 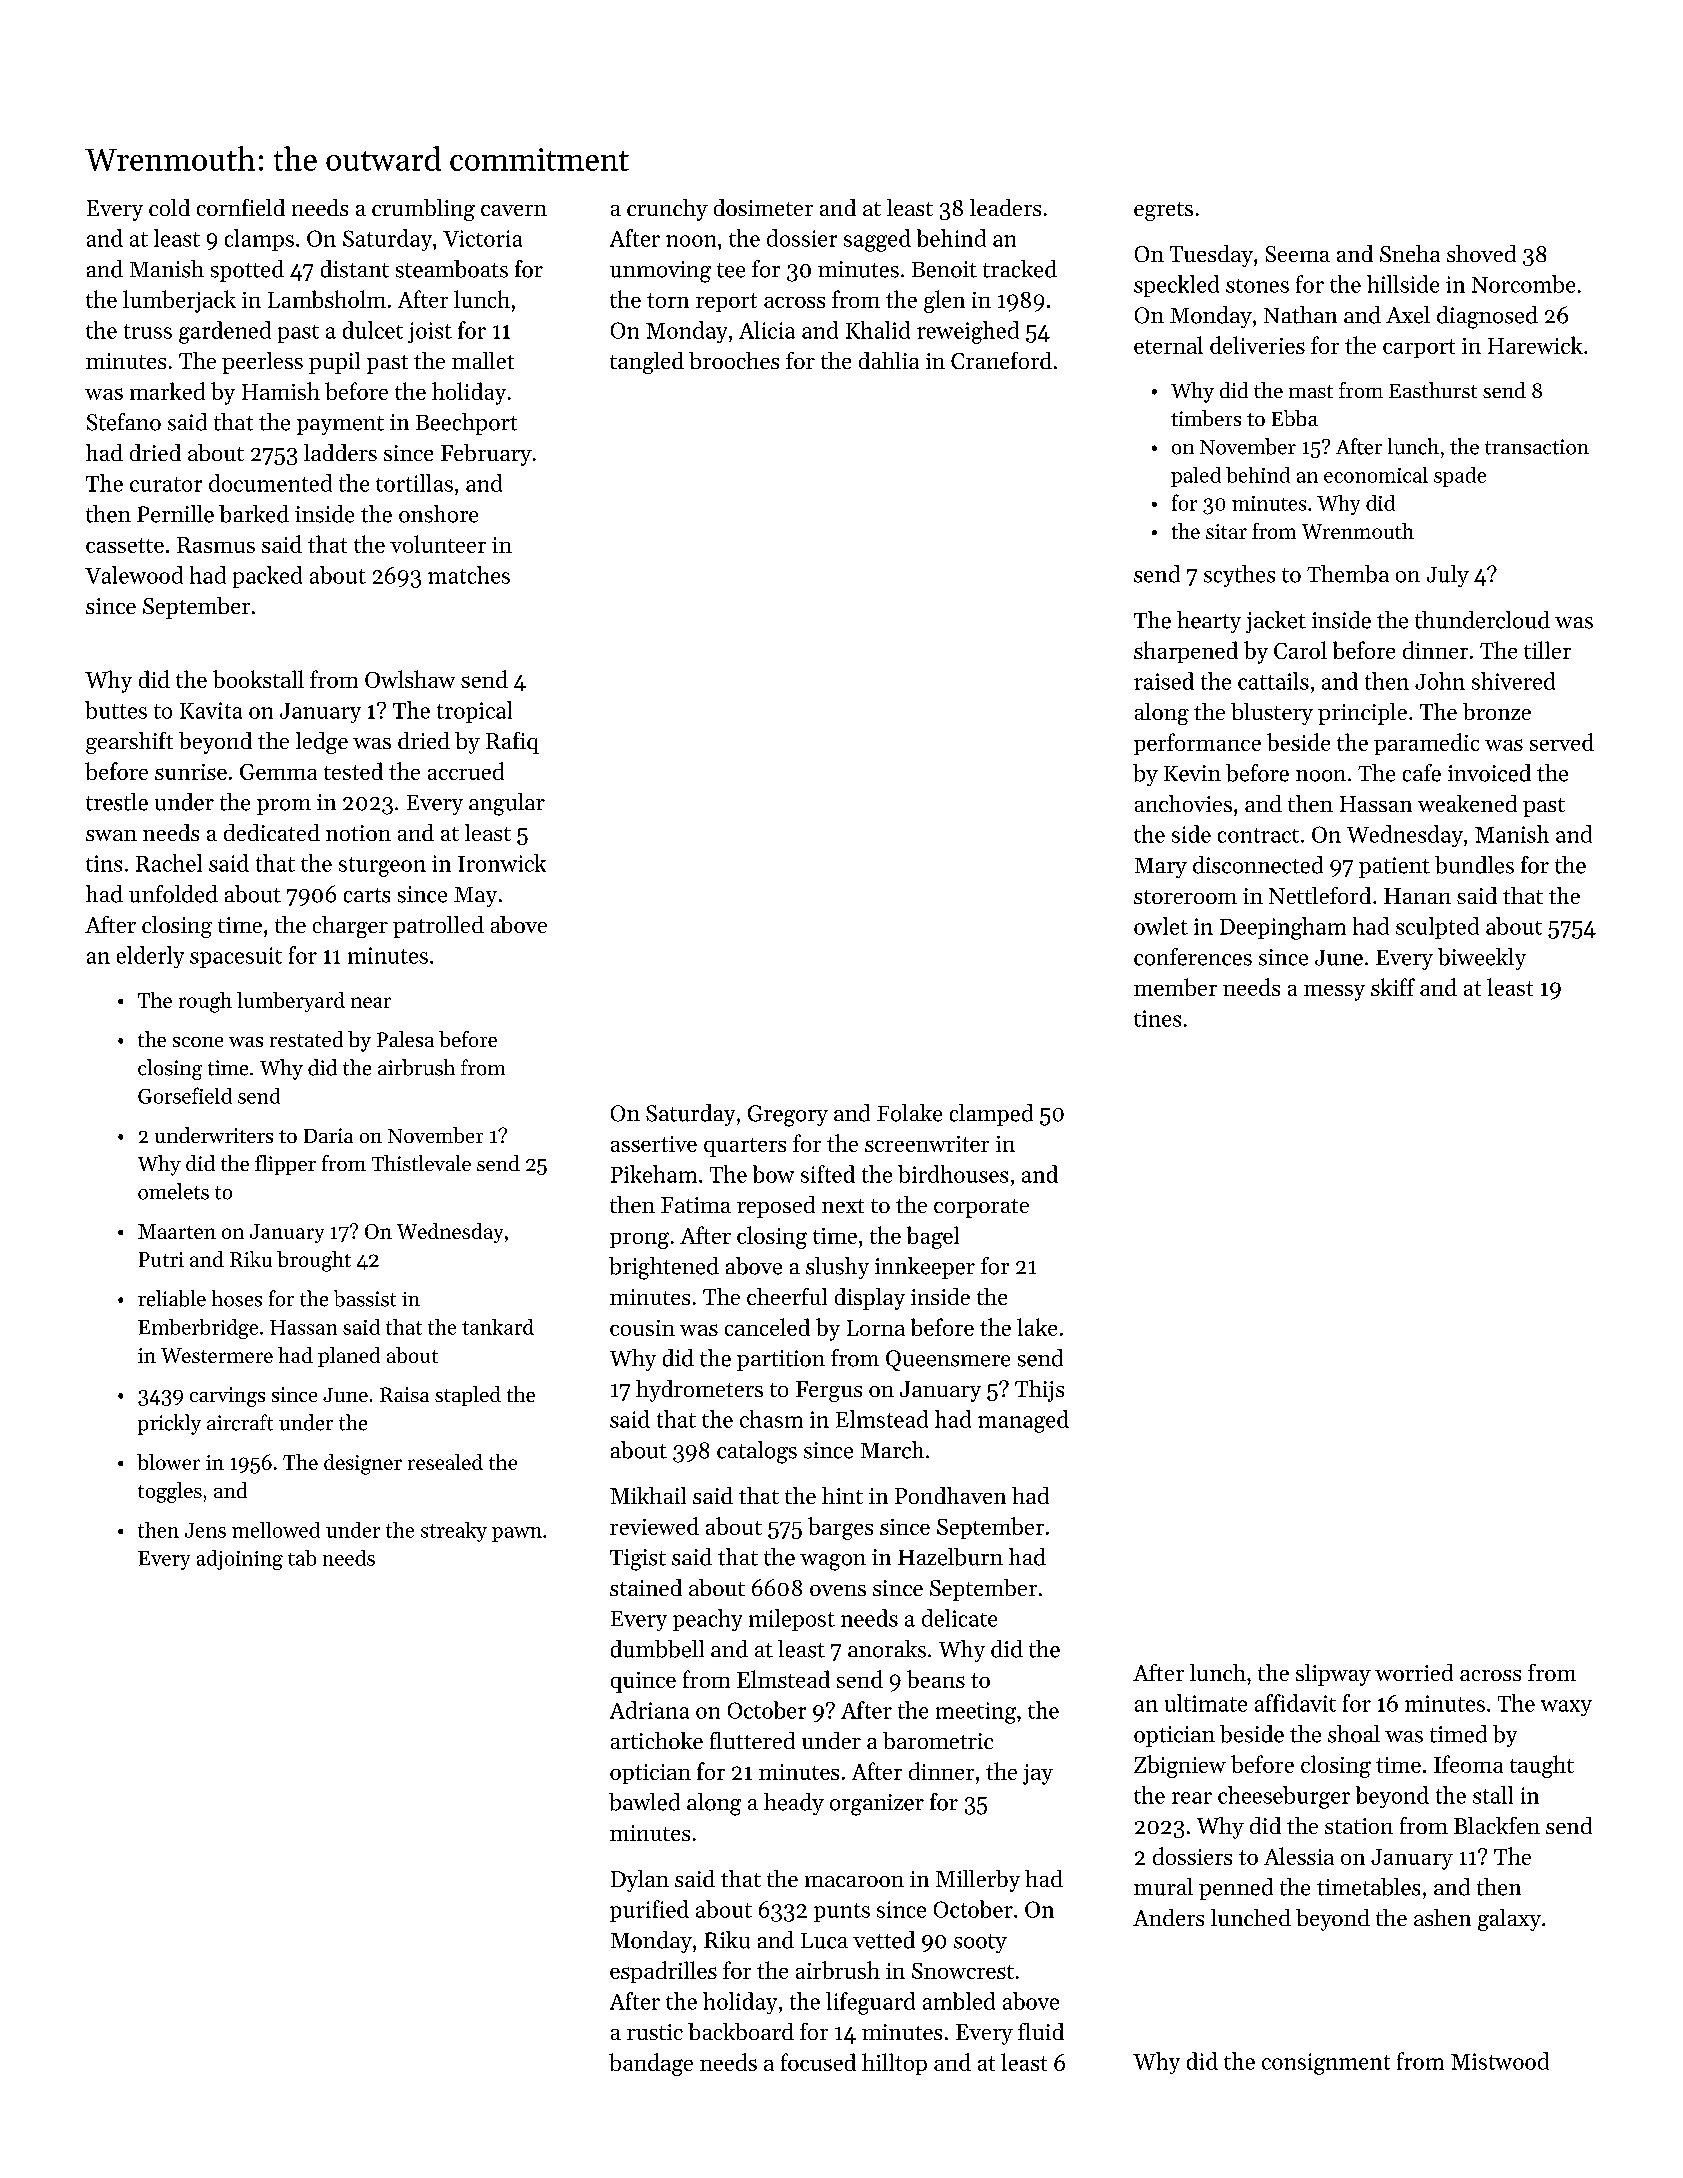 What do you see at coordinates (1419, 348) in the page?
I see `carport` at bounding box center [1419, 348].
